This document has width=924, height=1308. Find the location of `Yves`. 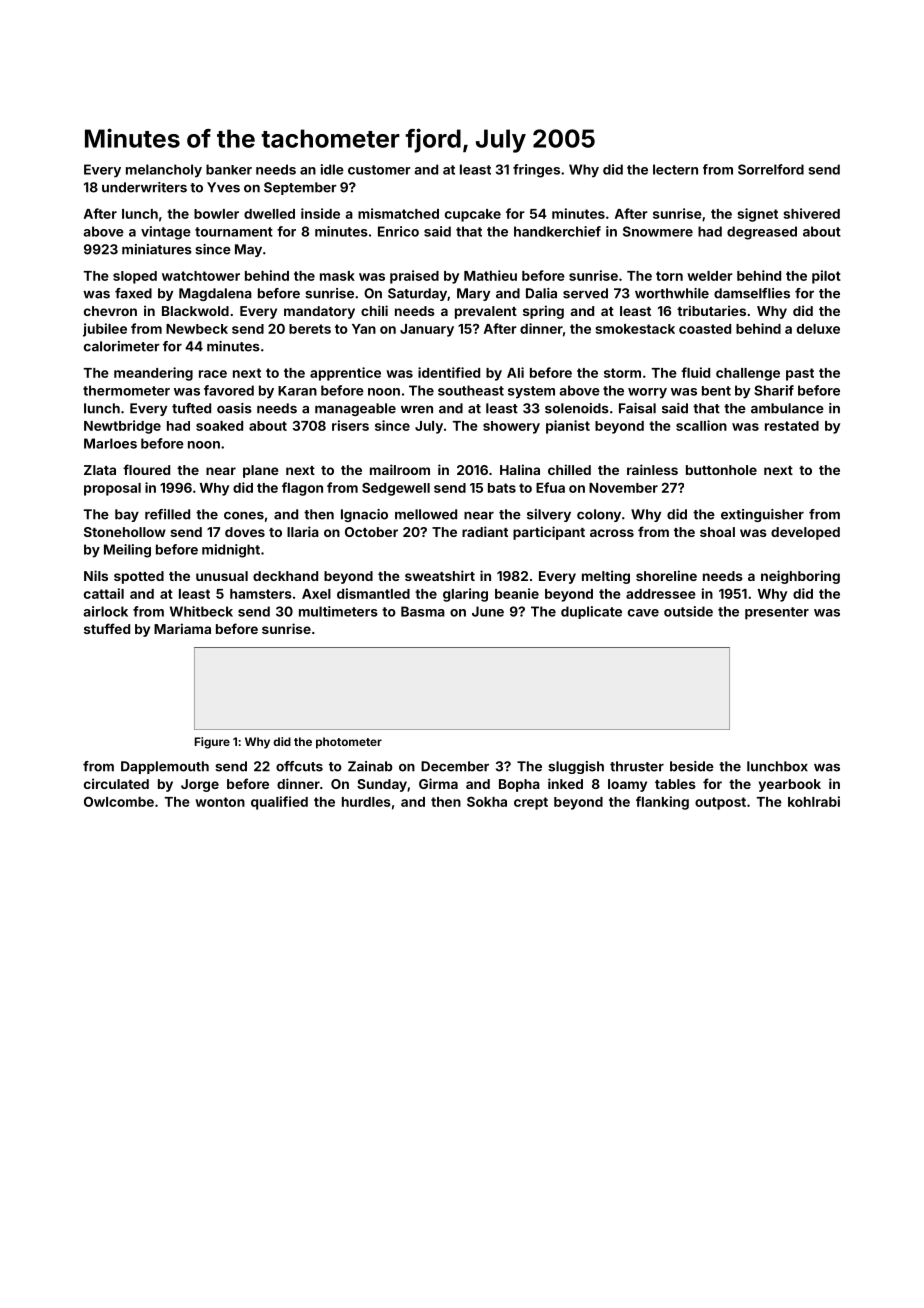

Yves is located at coordinates (223, 187).
